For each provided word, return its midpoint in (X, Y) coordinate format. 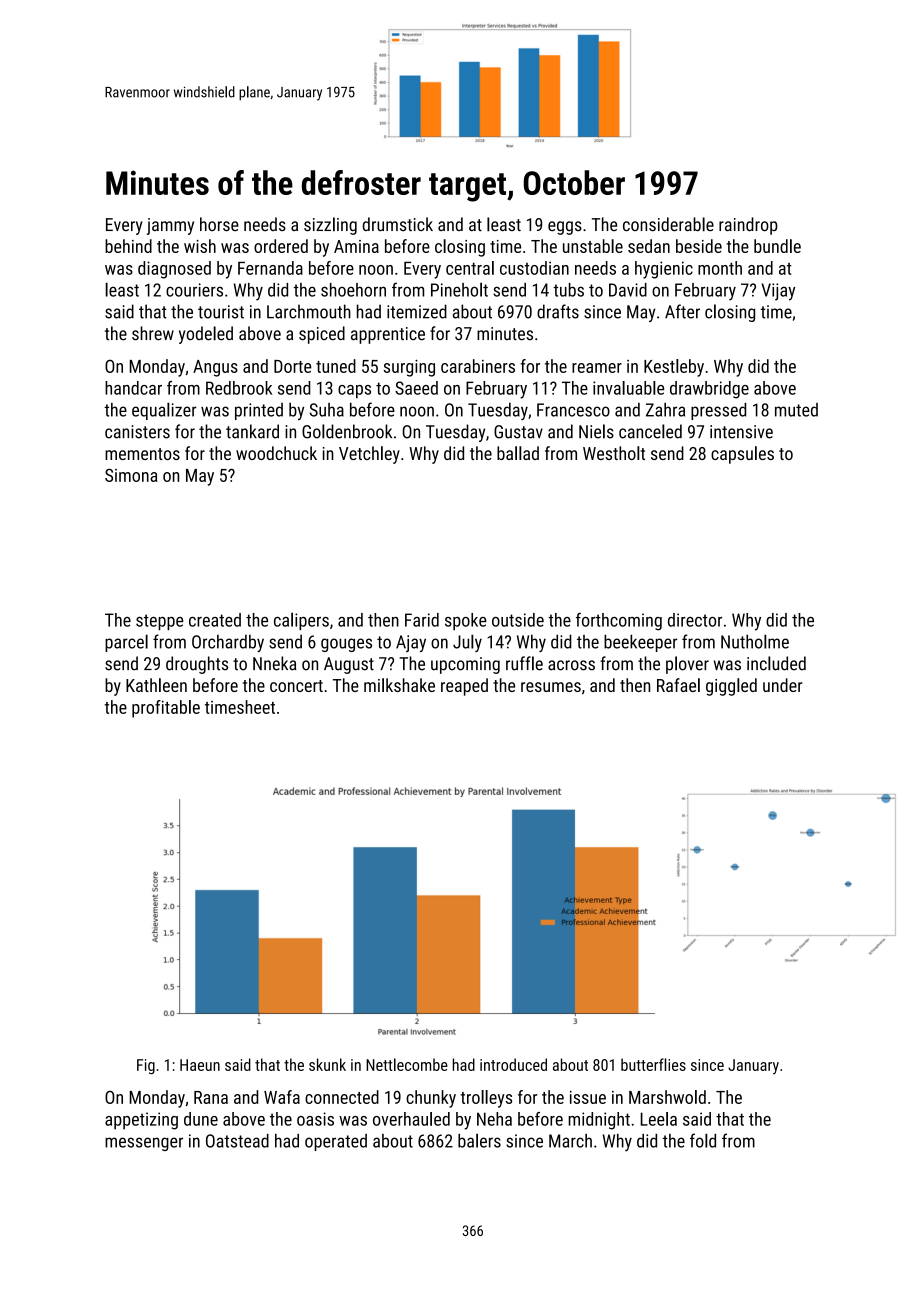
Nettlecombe (407, 1064)
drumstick (398, 224)
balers (479, 1140)
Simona (131, 475)
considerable (668, 224)
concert (296, 686)
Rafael (678, 685)
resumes (551, 687)
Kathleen (156, 685)
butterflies (653, 1064)
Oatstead (237, 1141)
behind (128, 246)
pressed (718, 411)
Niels (596, 431)
